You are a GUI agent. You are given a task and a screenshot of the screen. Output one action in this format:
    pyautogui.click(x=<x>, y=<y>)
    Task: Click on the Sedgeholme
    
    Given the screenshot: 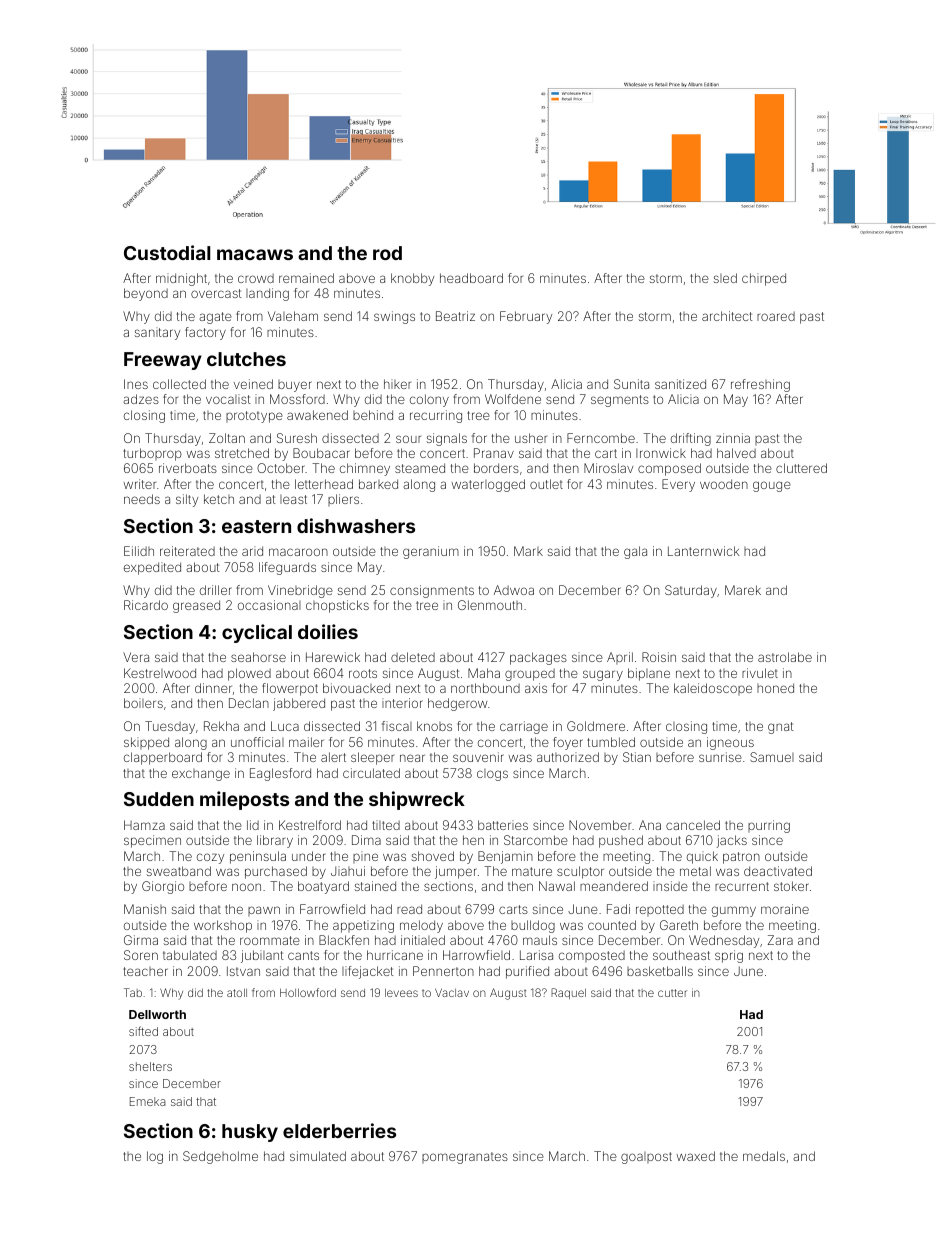 What is the action you would take?
    pyautogui.click(x=220, y=1157)
